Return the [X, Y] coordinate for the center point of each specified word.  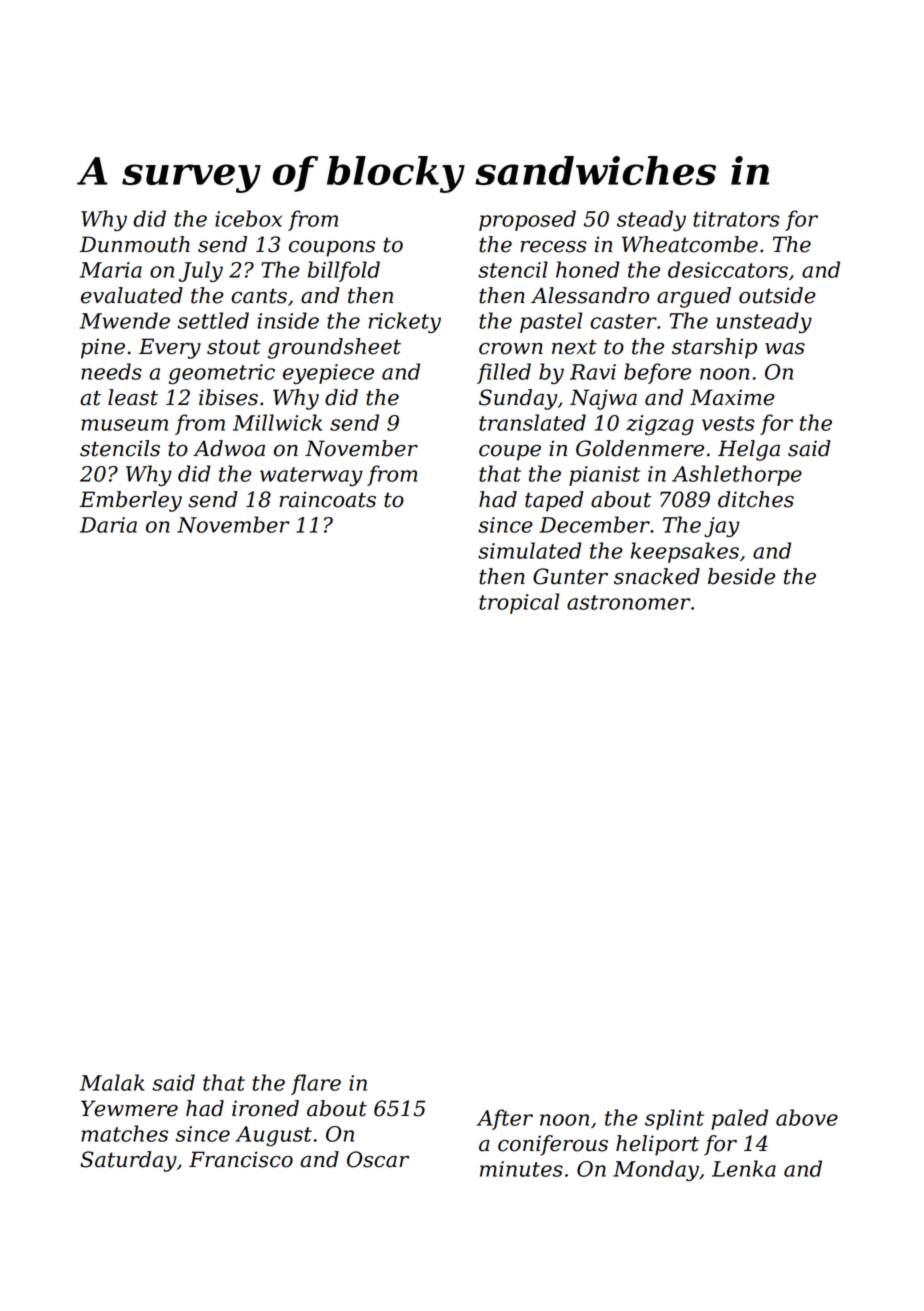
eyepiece [328, 374]
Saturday [128, 1161]
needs [111, 371]
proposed [527, 220]
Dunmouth [135, 244]
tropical [519, 603]
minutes [521, 1169]
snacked [657, 576]
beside [741, 576]
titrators [736, 219]
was [785, 349]
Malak [112, 1082]
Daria [108, 525]
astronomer [629, 602]
